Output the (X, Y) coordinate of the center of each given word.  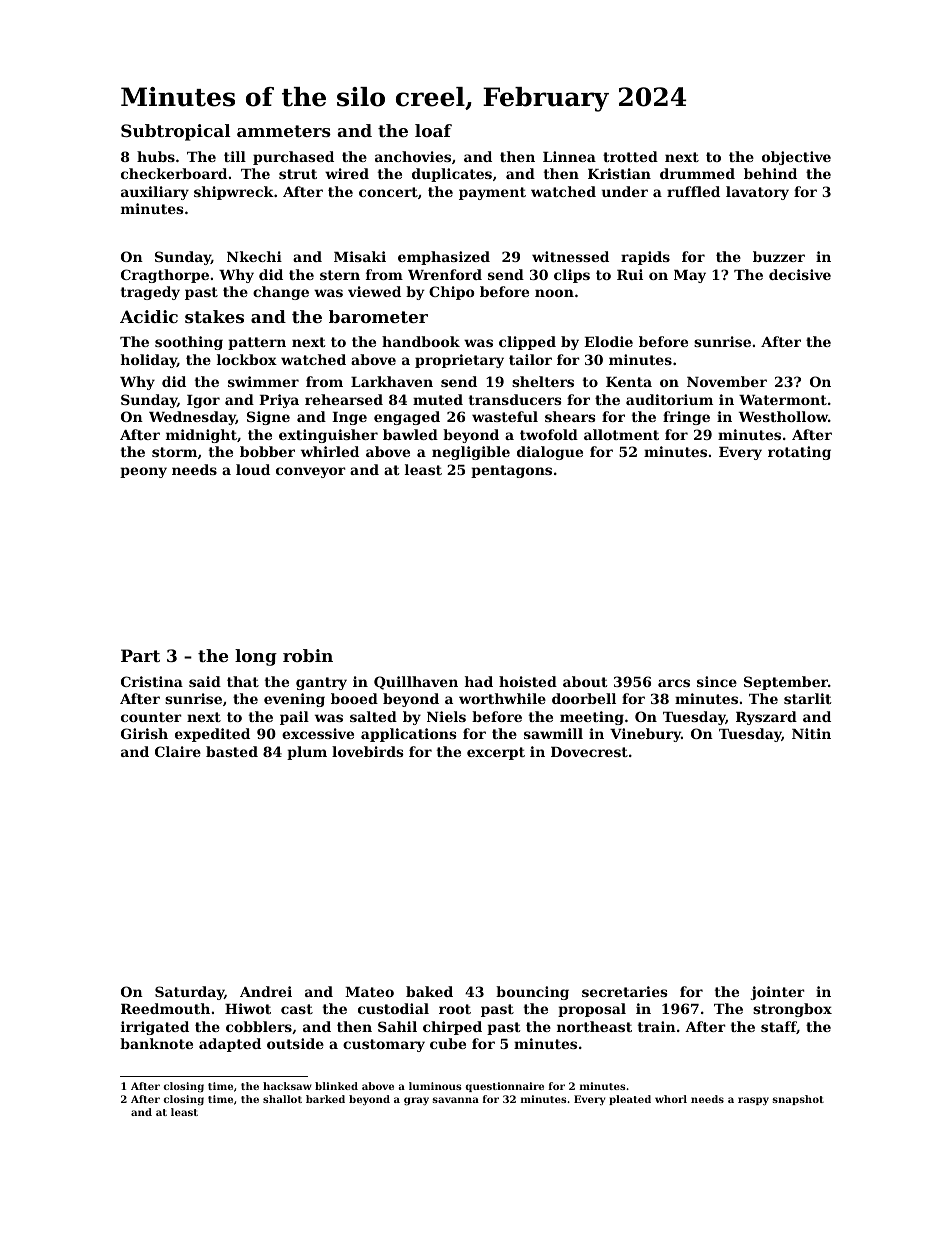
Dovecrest (589, 752)
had (479, 681)
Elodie (608, 341)
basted (232, 751)
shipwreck (234, 193)
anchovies (413, 156)
